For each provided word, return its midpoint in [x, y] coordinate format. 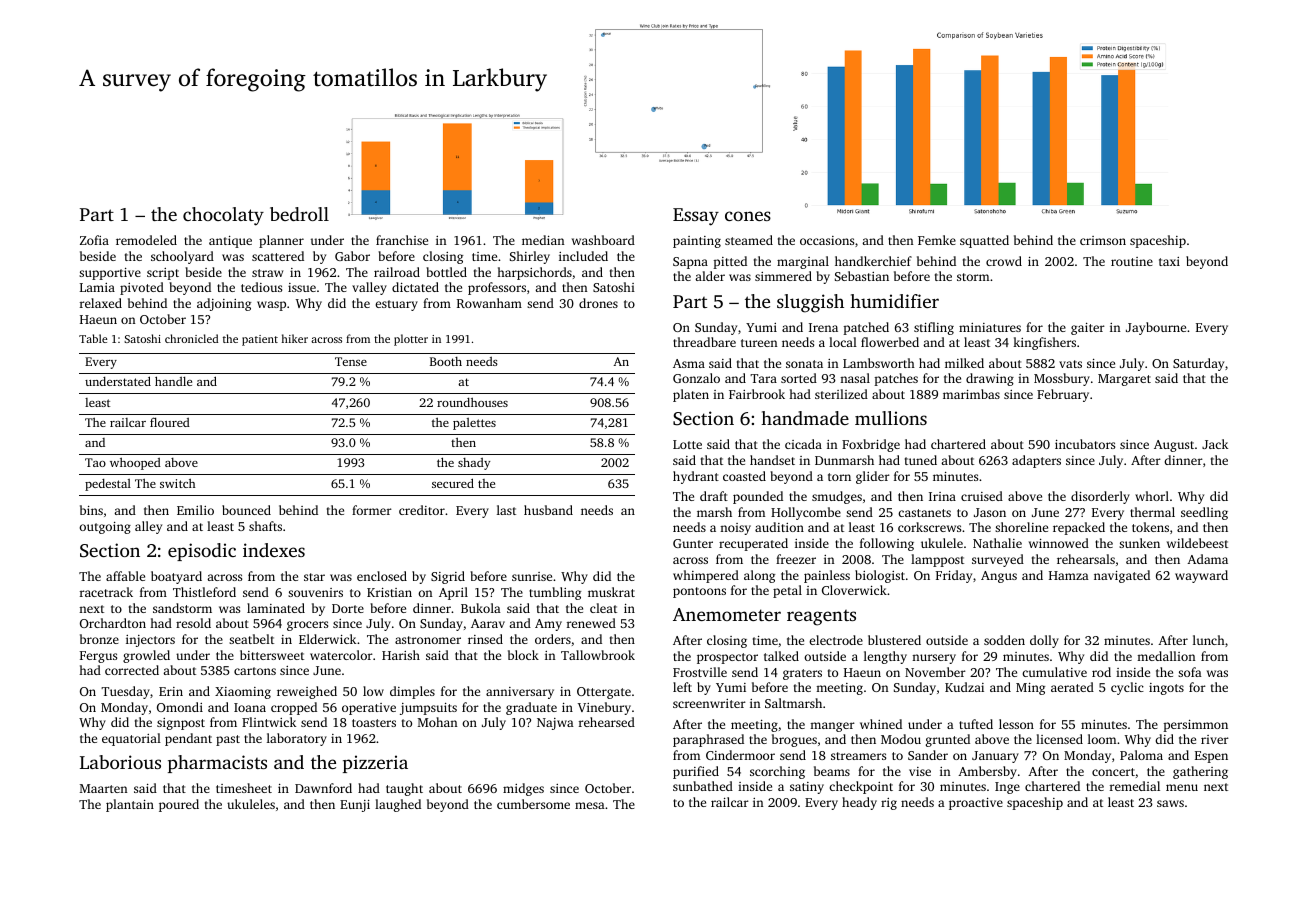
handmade [805, 418]
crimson [1103, 240]
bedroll [299, 214]
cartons [255, 671]
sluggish [810, 303]
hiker [295, 338]
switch [177, 483]
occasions [827, 240]
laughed [398, 805]
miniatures [990, 327]
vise [920, 771]
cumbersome [533, 804]
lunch [1209, 640]
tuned [921, 460]
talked [781, 656]
